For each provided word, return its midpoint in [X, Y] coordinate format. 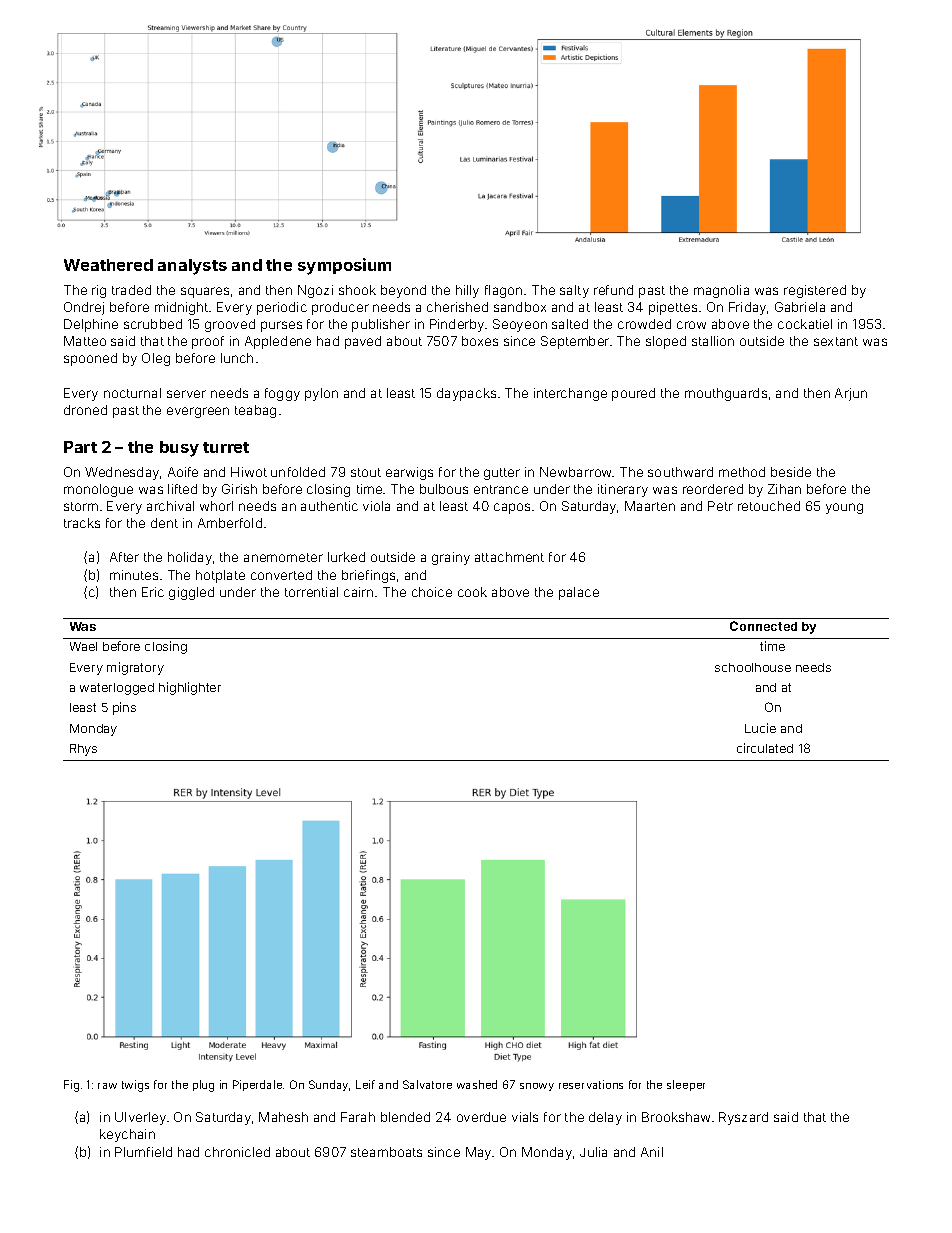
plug [203, 1086]
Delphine [91, 325]
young [844, 508]
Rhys [83, 750]
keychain [127, 1135]
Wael [83, 646]
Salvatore [427, 1084]
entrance [501, 489]
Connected [763, 626]
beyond [403, 291]
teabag [255, 411]
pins [124, 708]
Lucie [760, 728]
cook [472, 592]
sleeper [686, 1085]
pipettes [673, 308]
